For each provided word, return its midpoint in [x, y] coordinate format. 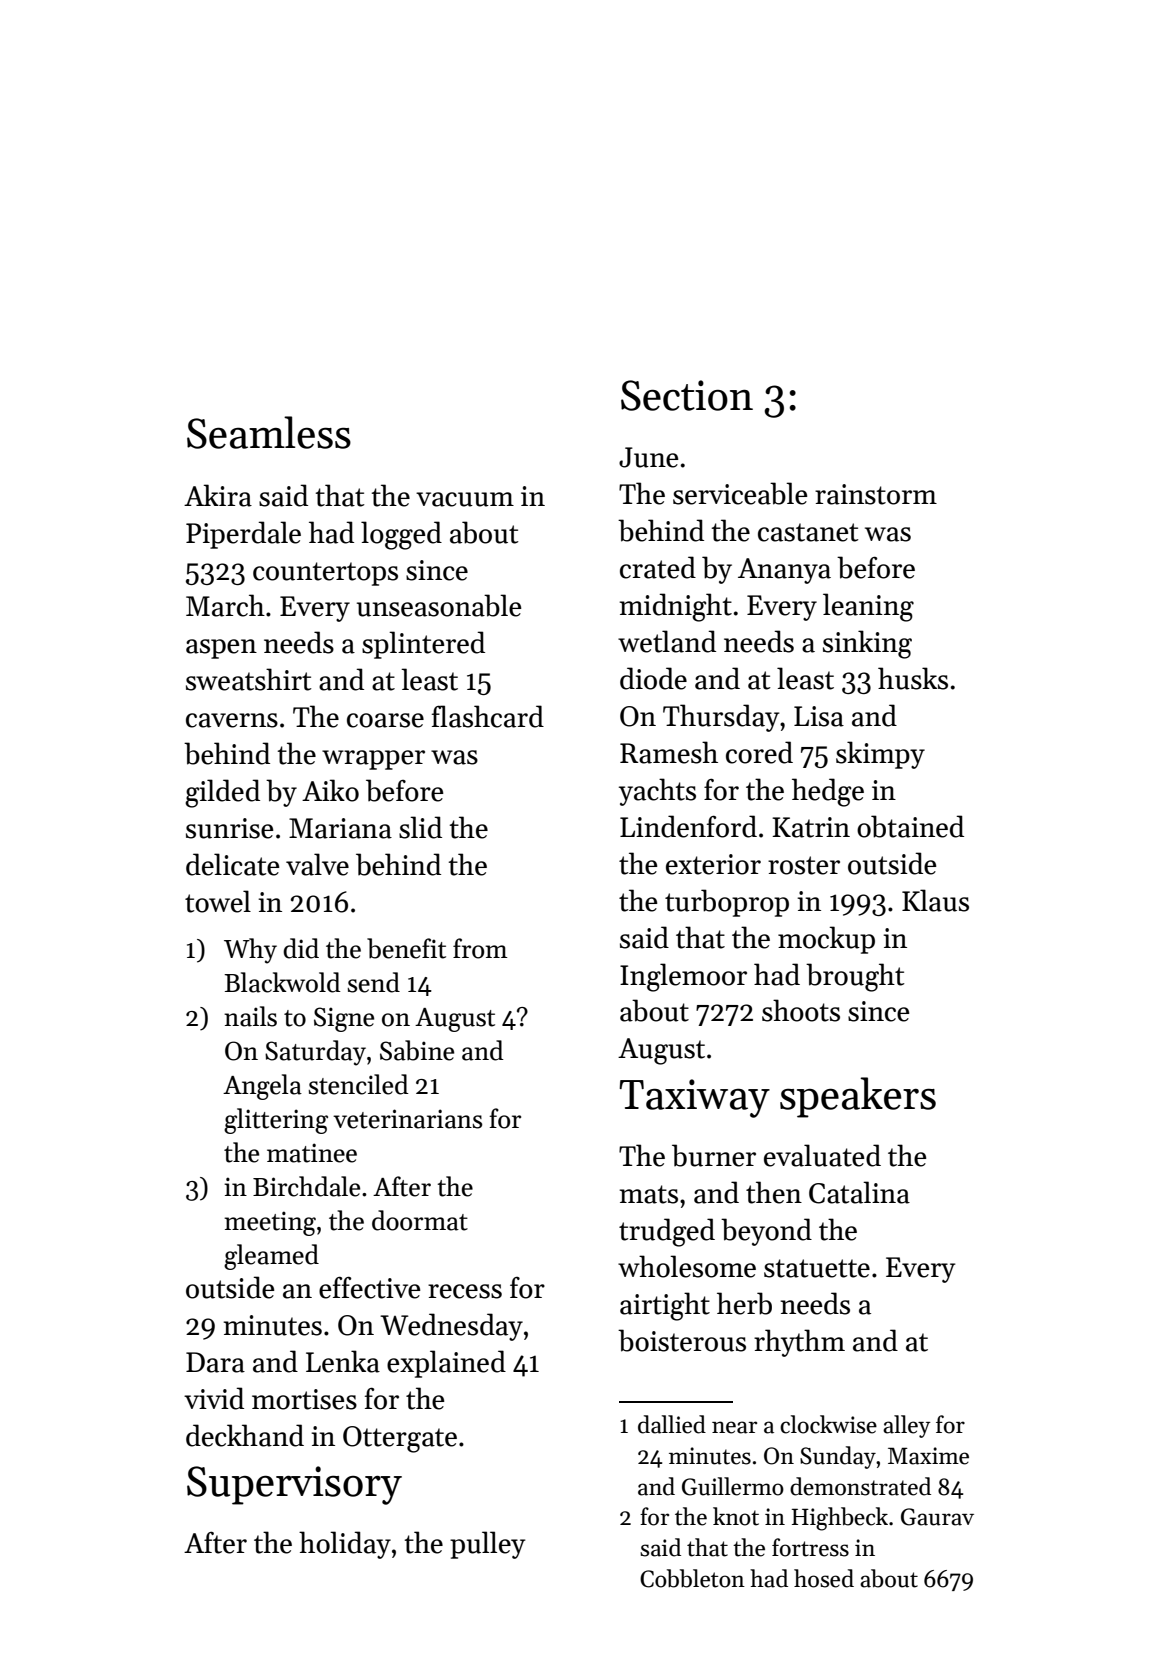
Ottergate [400, 1439]
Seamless [269, 432]
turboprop [727, 903]
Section [687, 395]
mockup [826, 940]
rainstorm [876, 494]
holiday [345, 1545]
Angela [262, 1087]
